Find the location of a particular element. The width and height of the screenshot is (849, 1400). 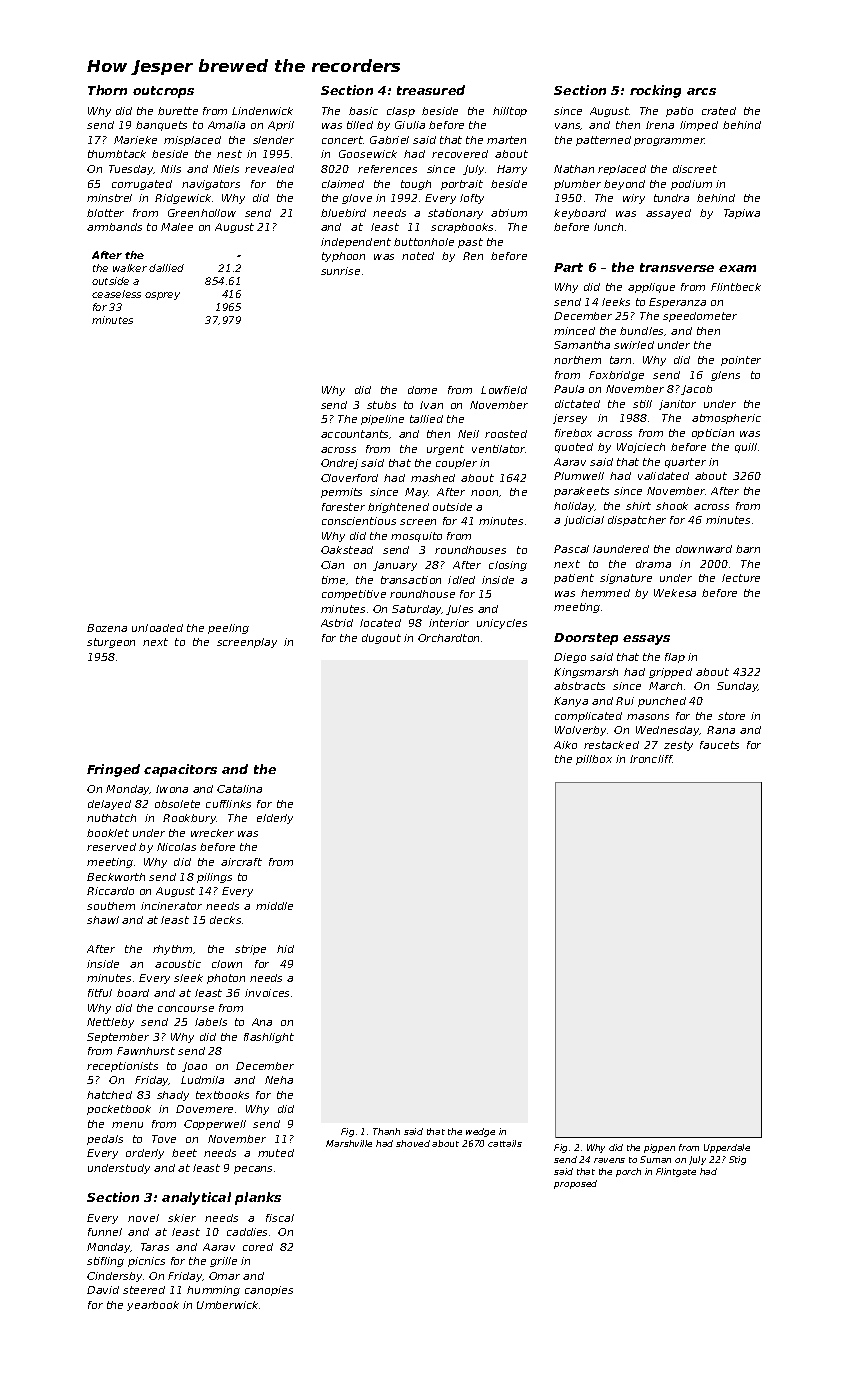

scrapbooks is located at coordinates (462, 228).
